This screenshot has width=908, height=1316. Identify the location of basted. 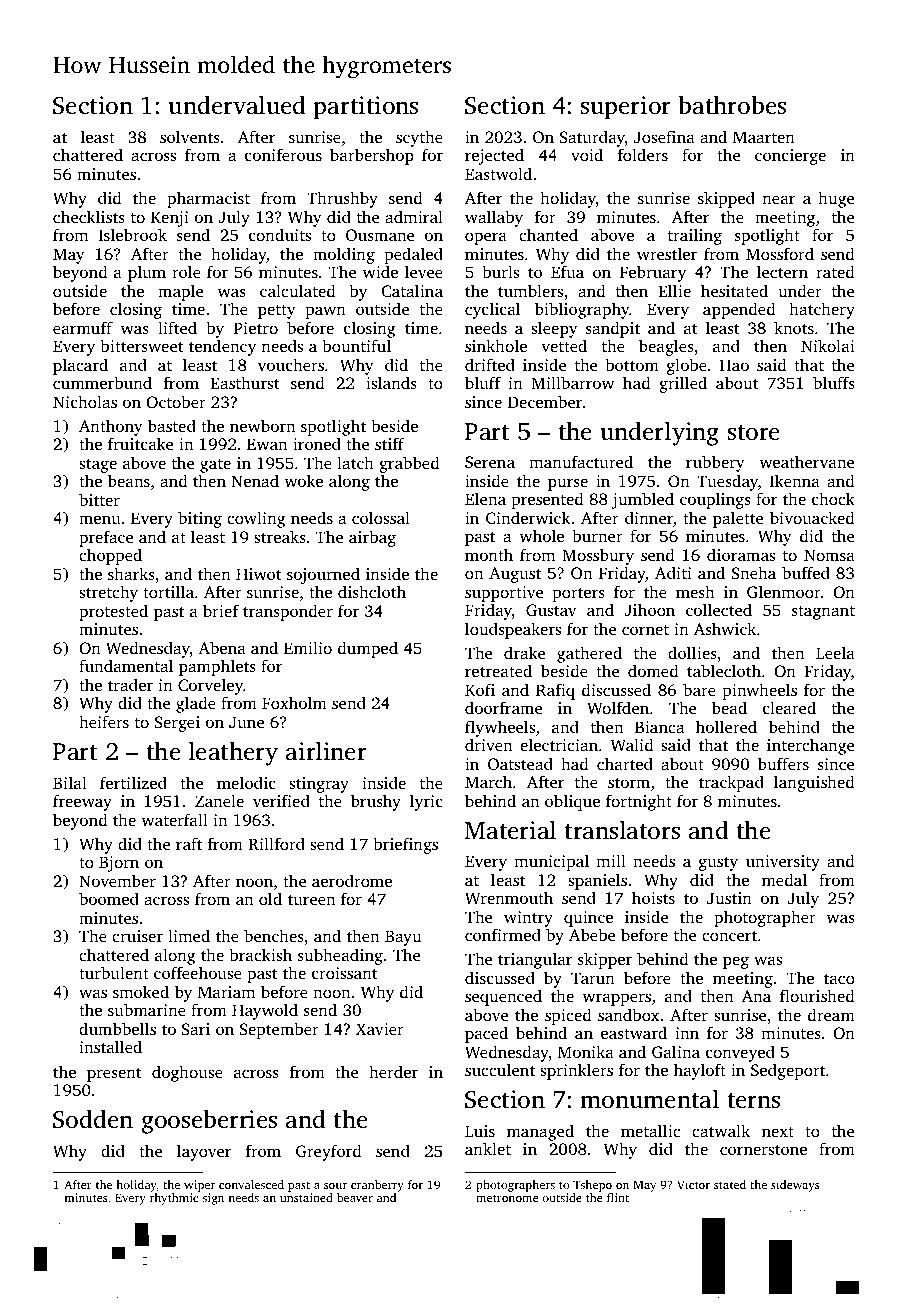
(172, 425).
